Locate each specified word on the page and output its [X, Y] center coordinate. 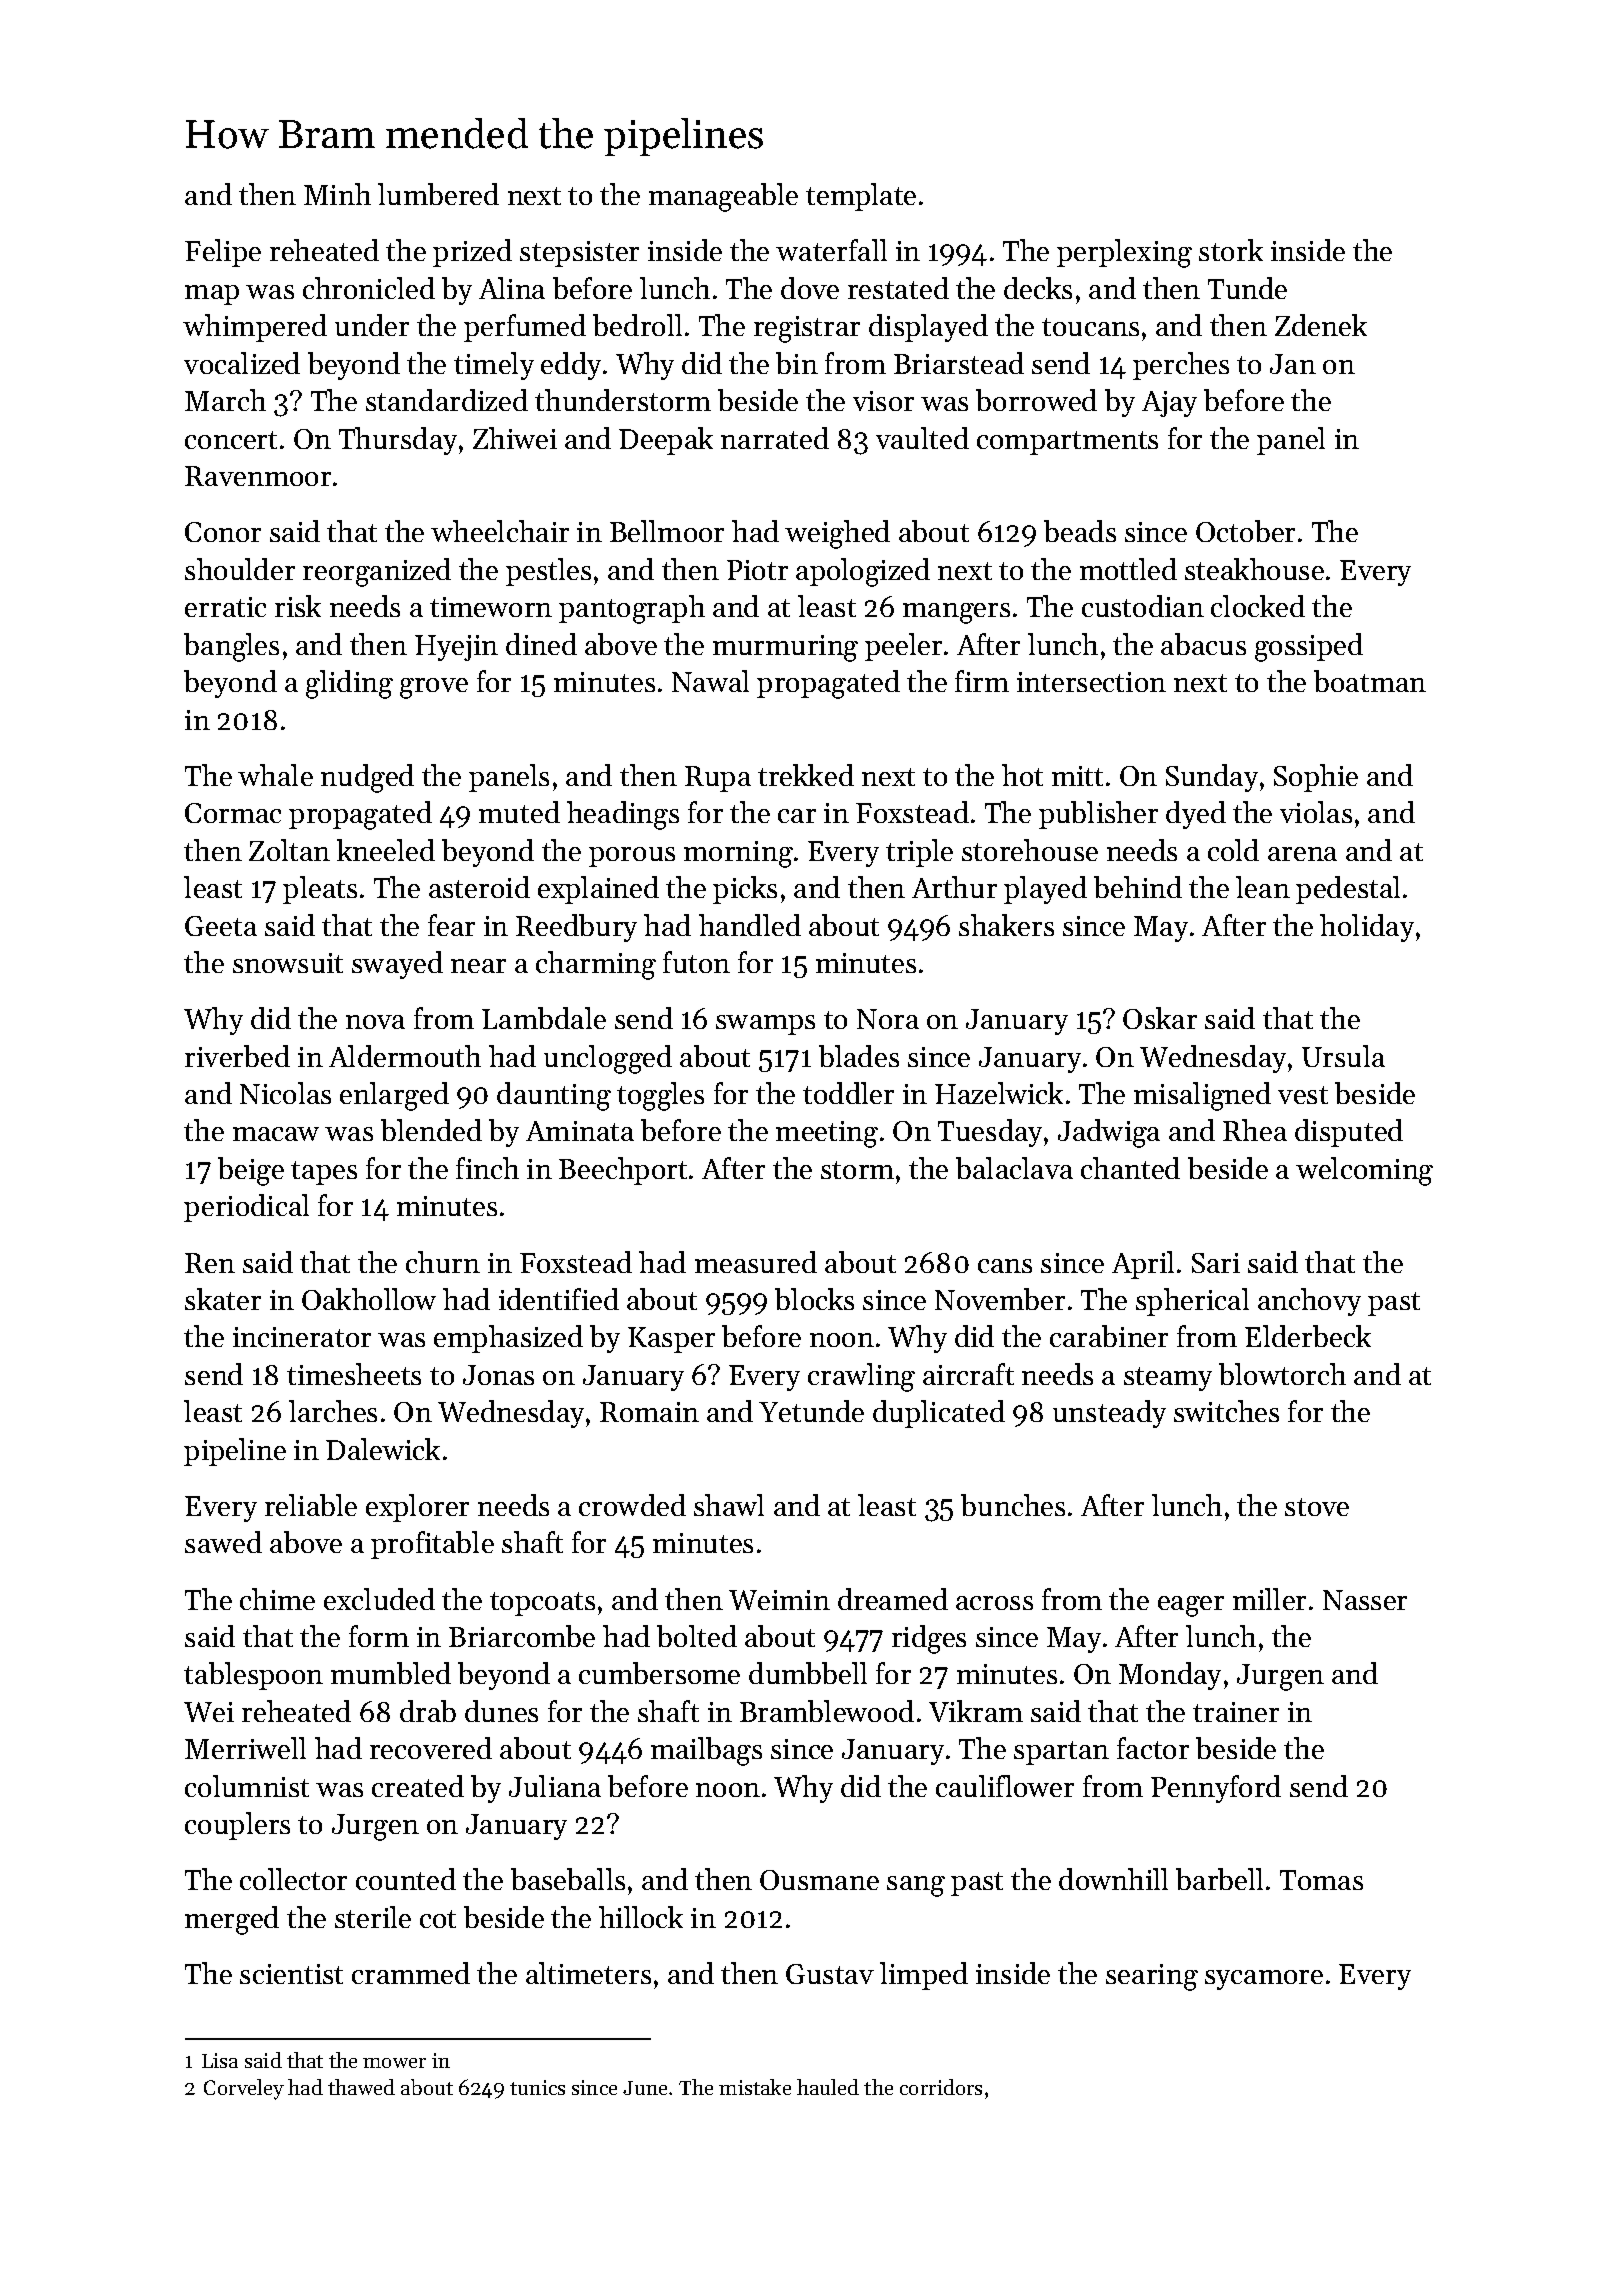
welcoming [1364, 1171]
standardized [447, 400]
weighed [837, 534]
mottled [1128, 569]
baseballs [568, 1879]
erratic [225, 607]
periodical [246, 1208]
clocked [1258, 606]
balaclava [1014, 1168]
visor [883, 401]
